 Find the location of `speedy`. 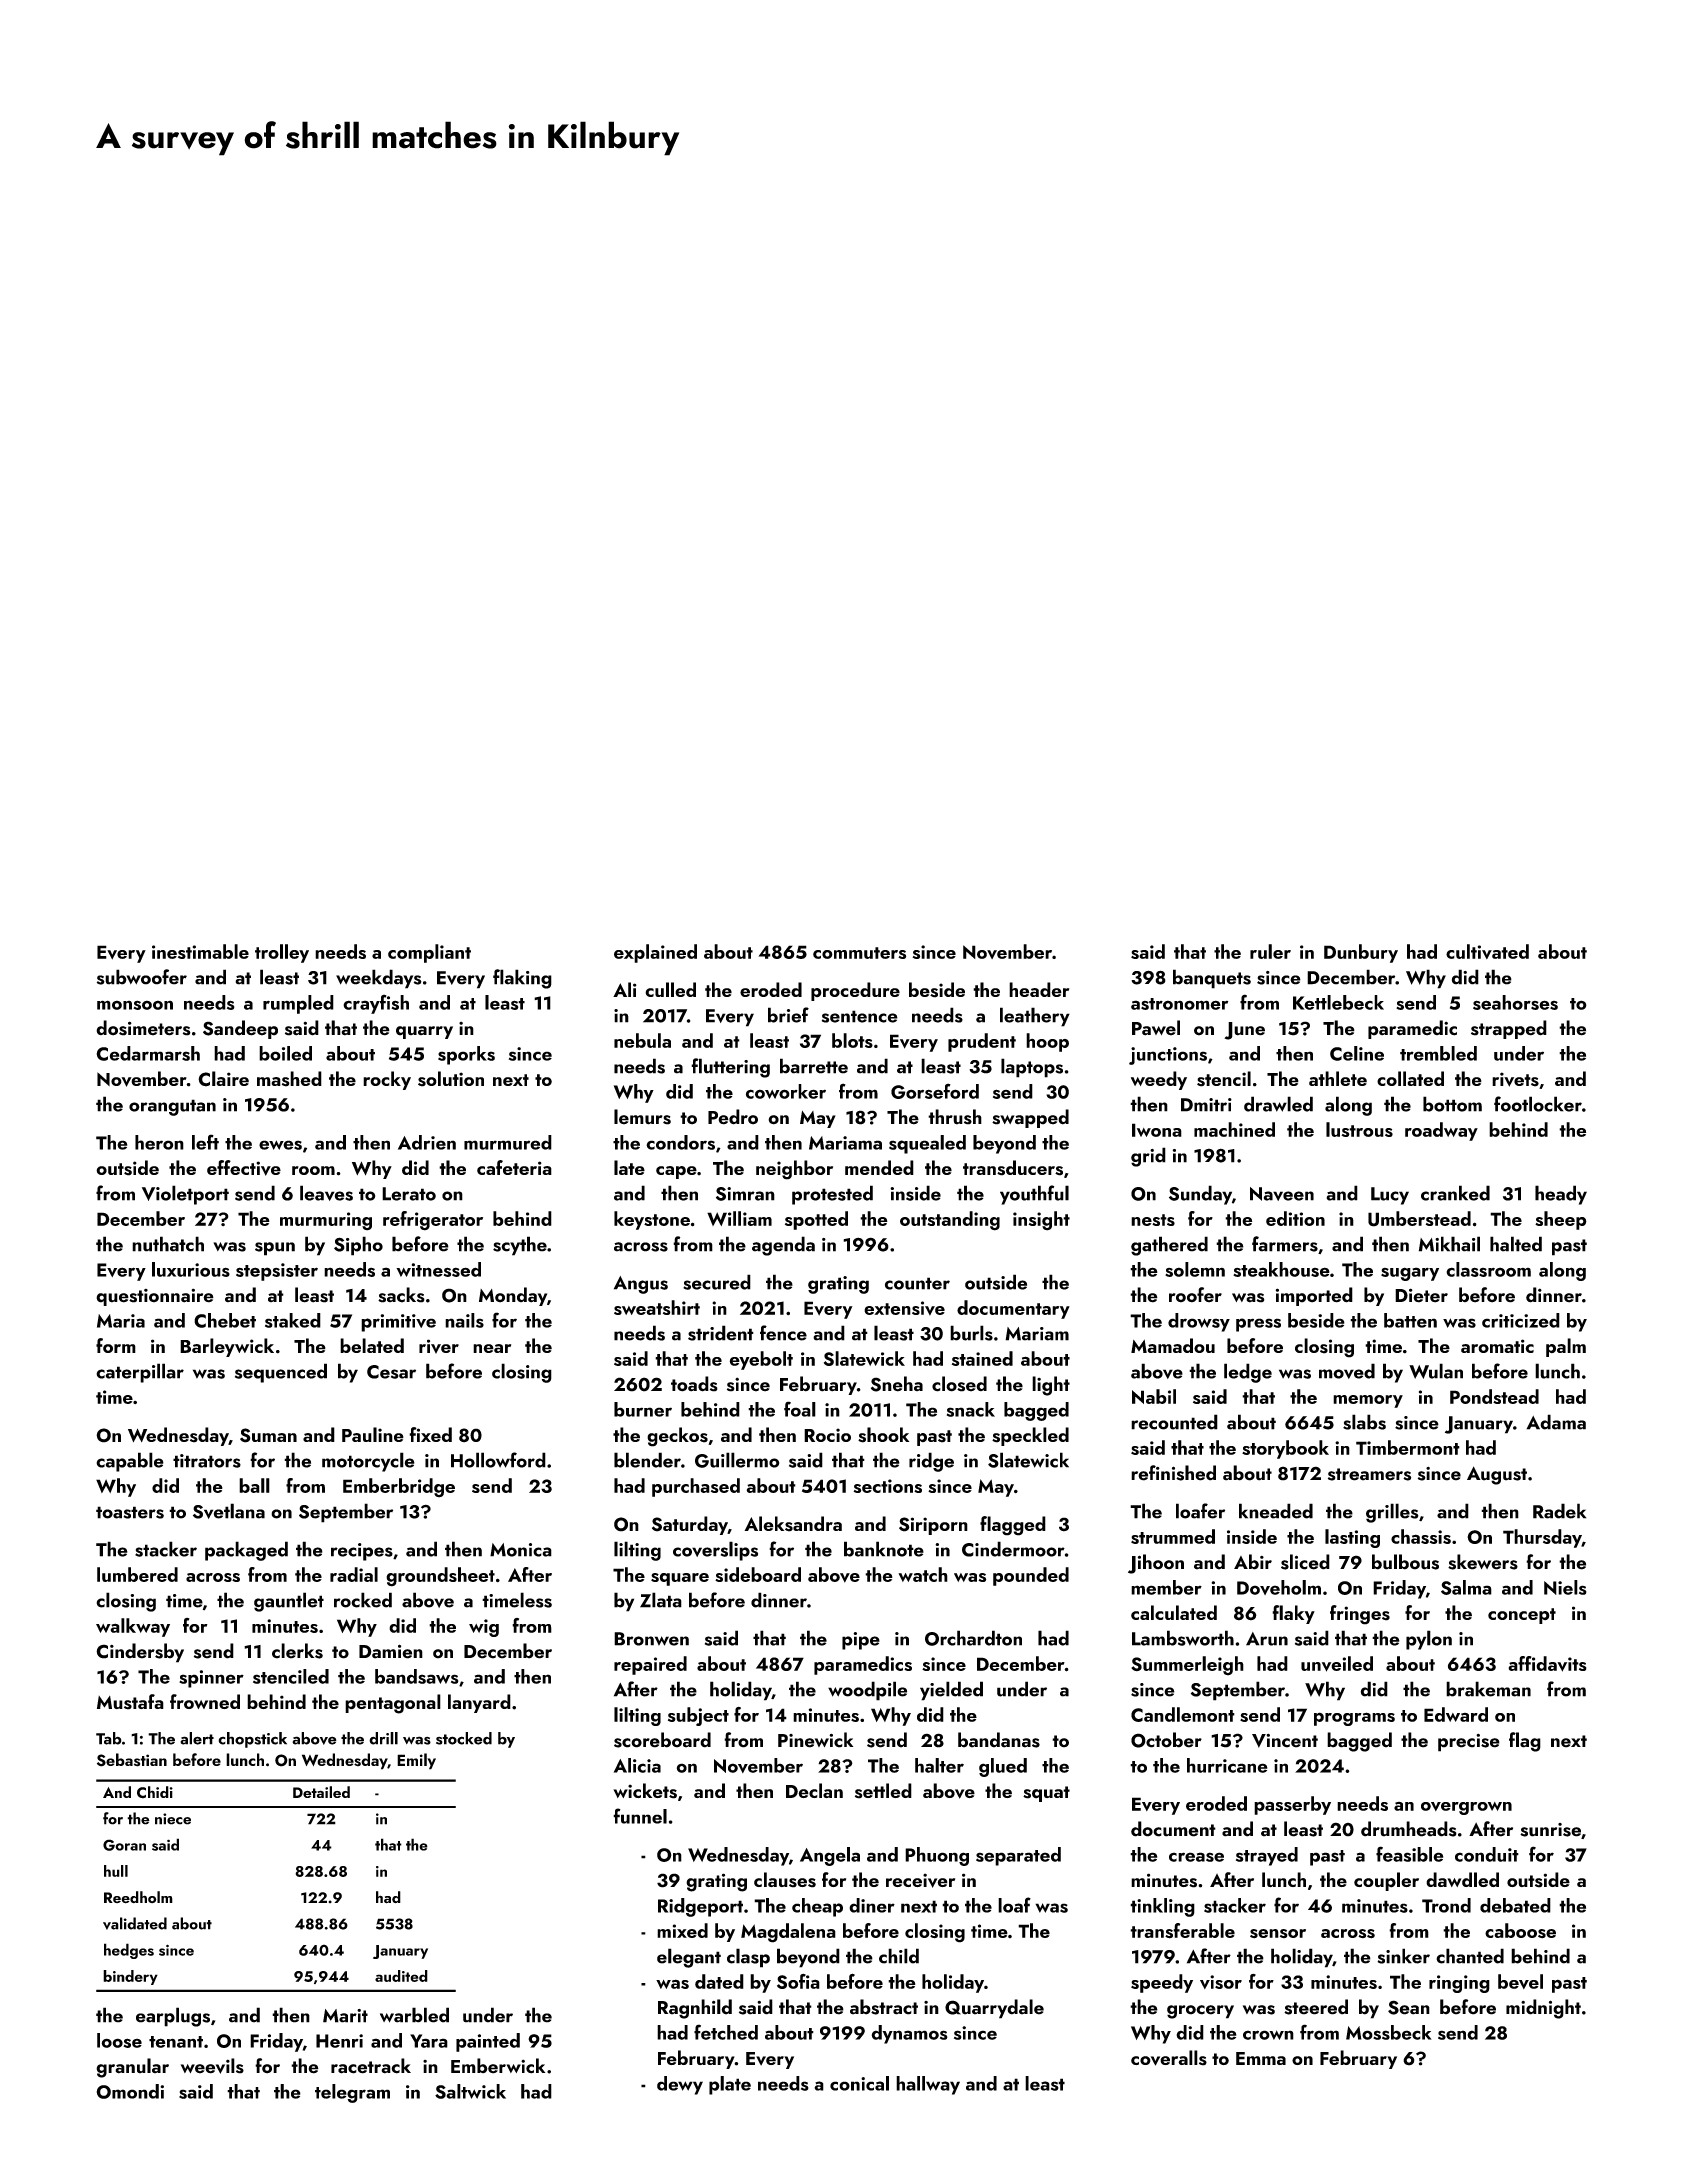

speedy is located at coordinates (1162, 1983).
